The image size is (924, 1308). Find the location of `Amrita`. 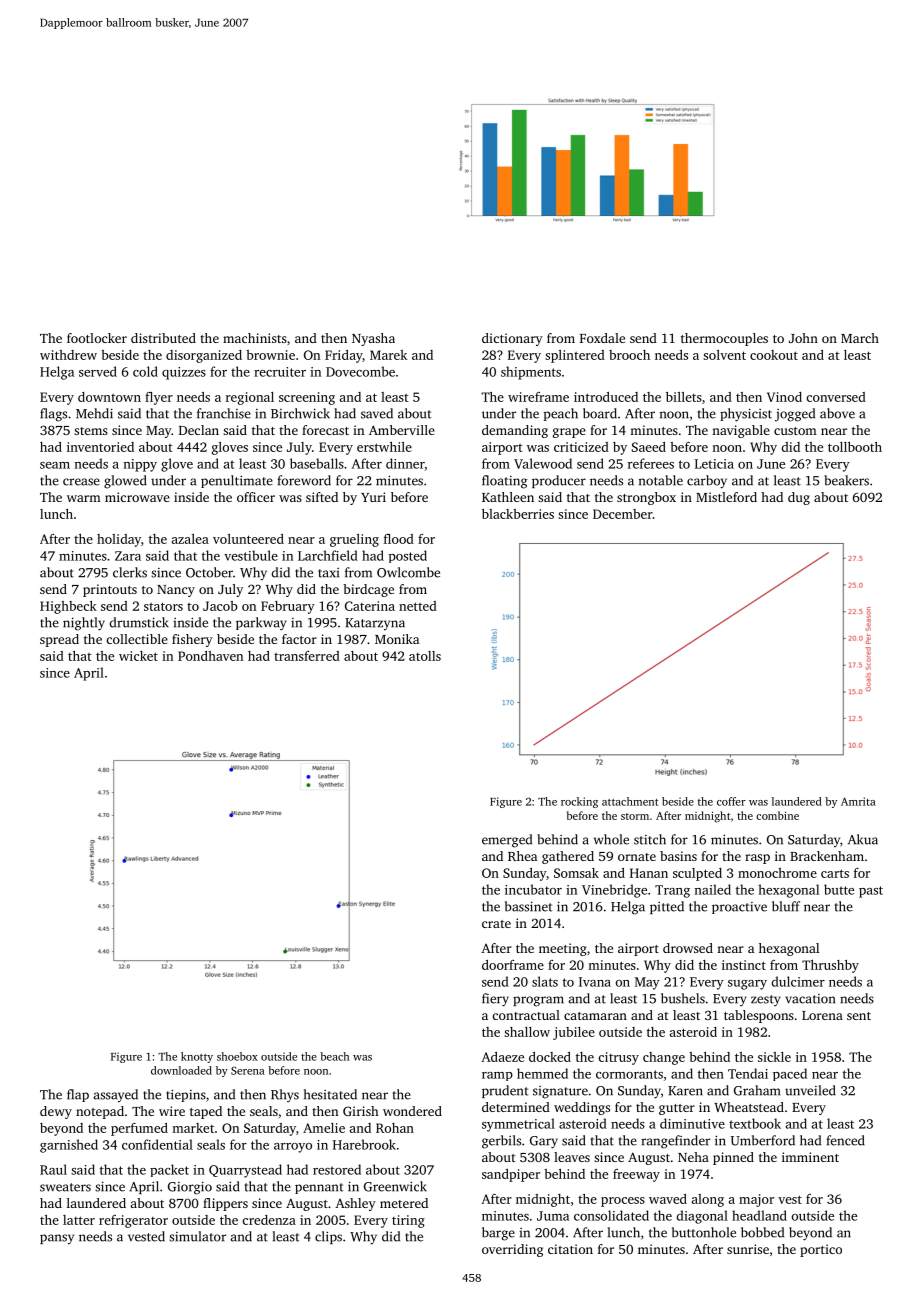

Amrita is located at coordinates (858, 801).
